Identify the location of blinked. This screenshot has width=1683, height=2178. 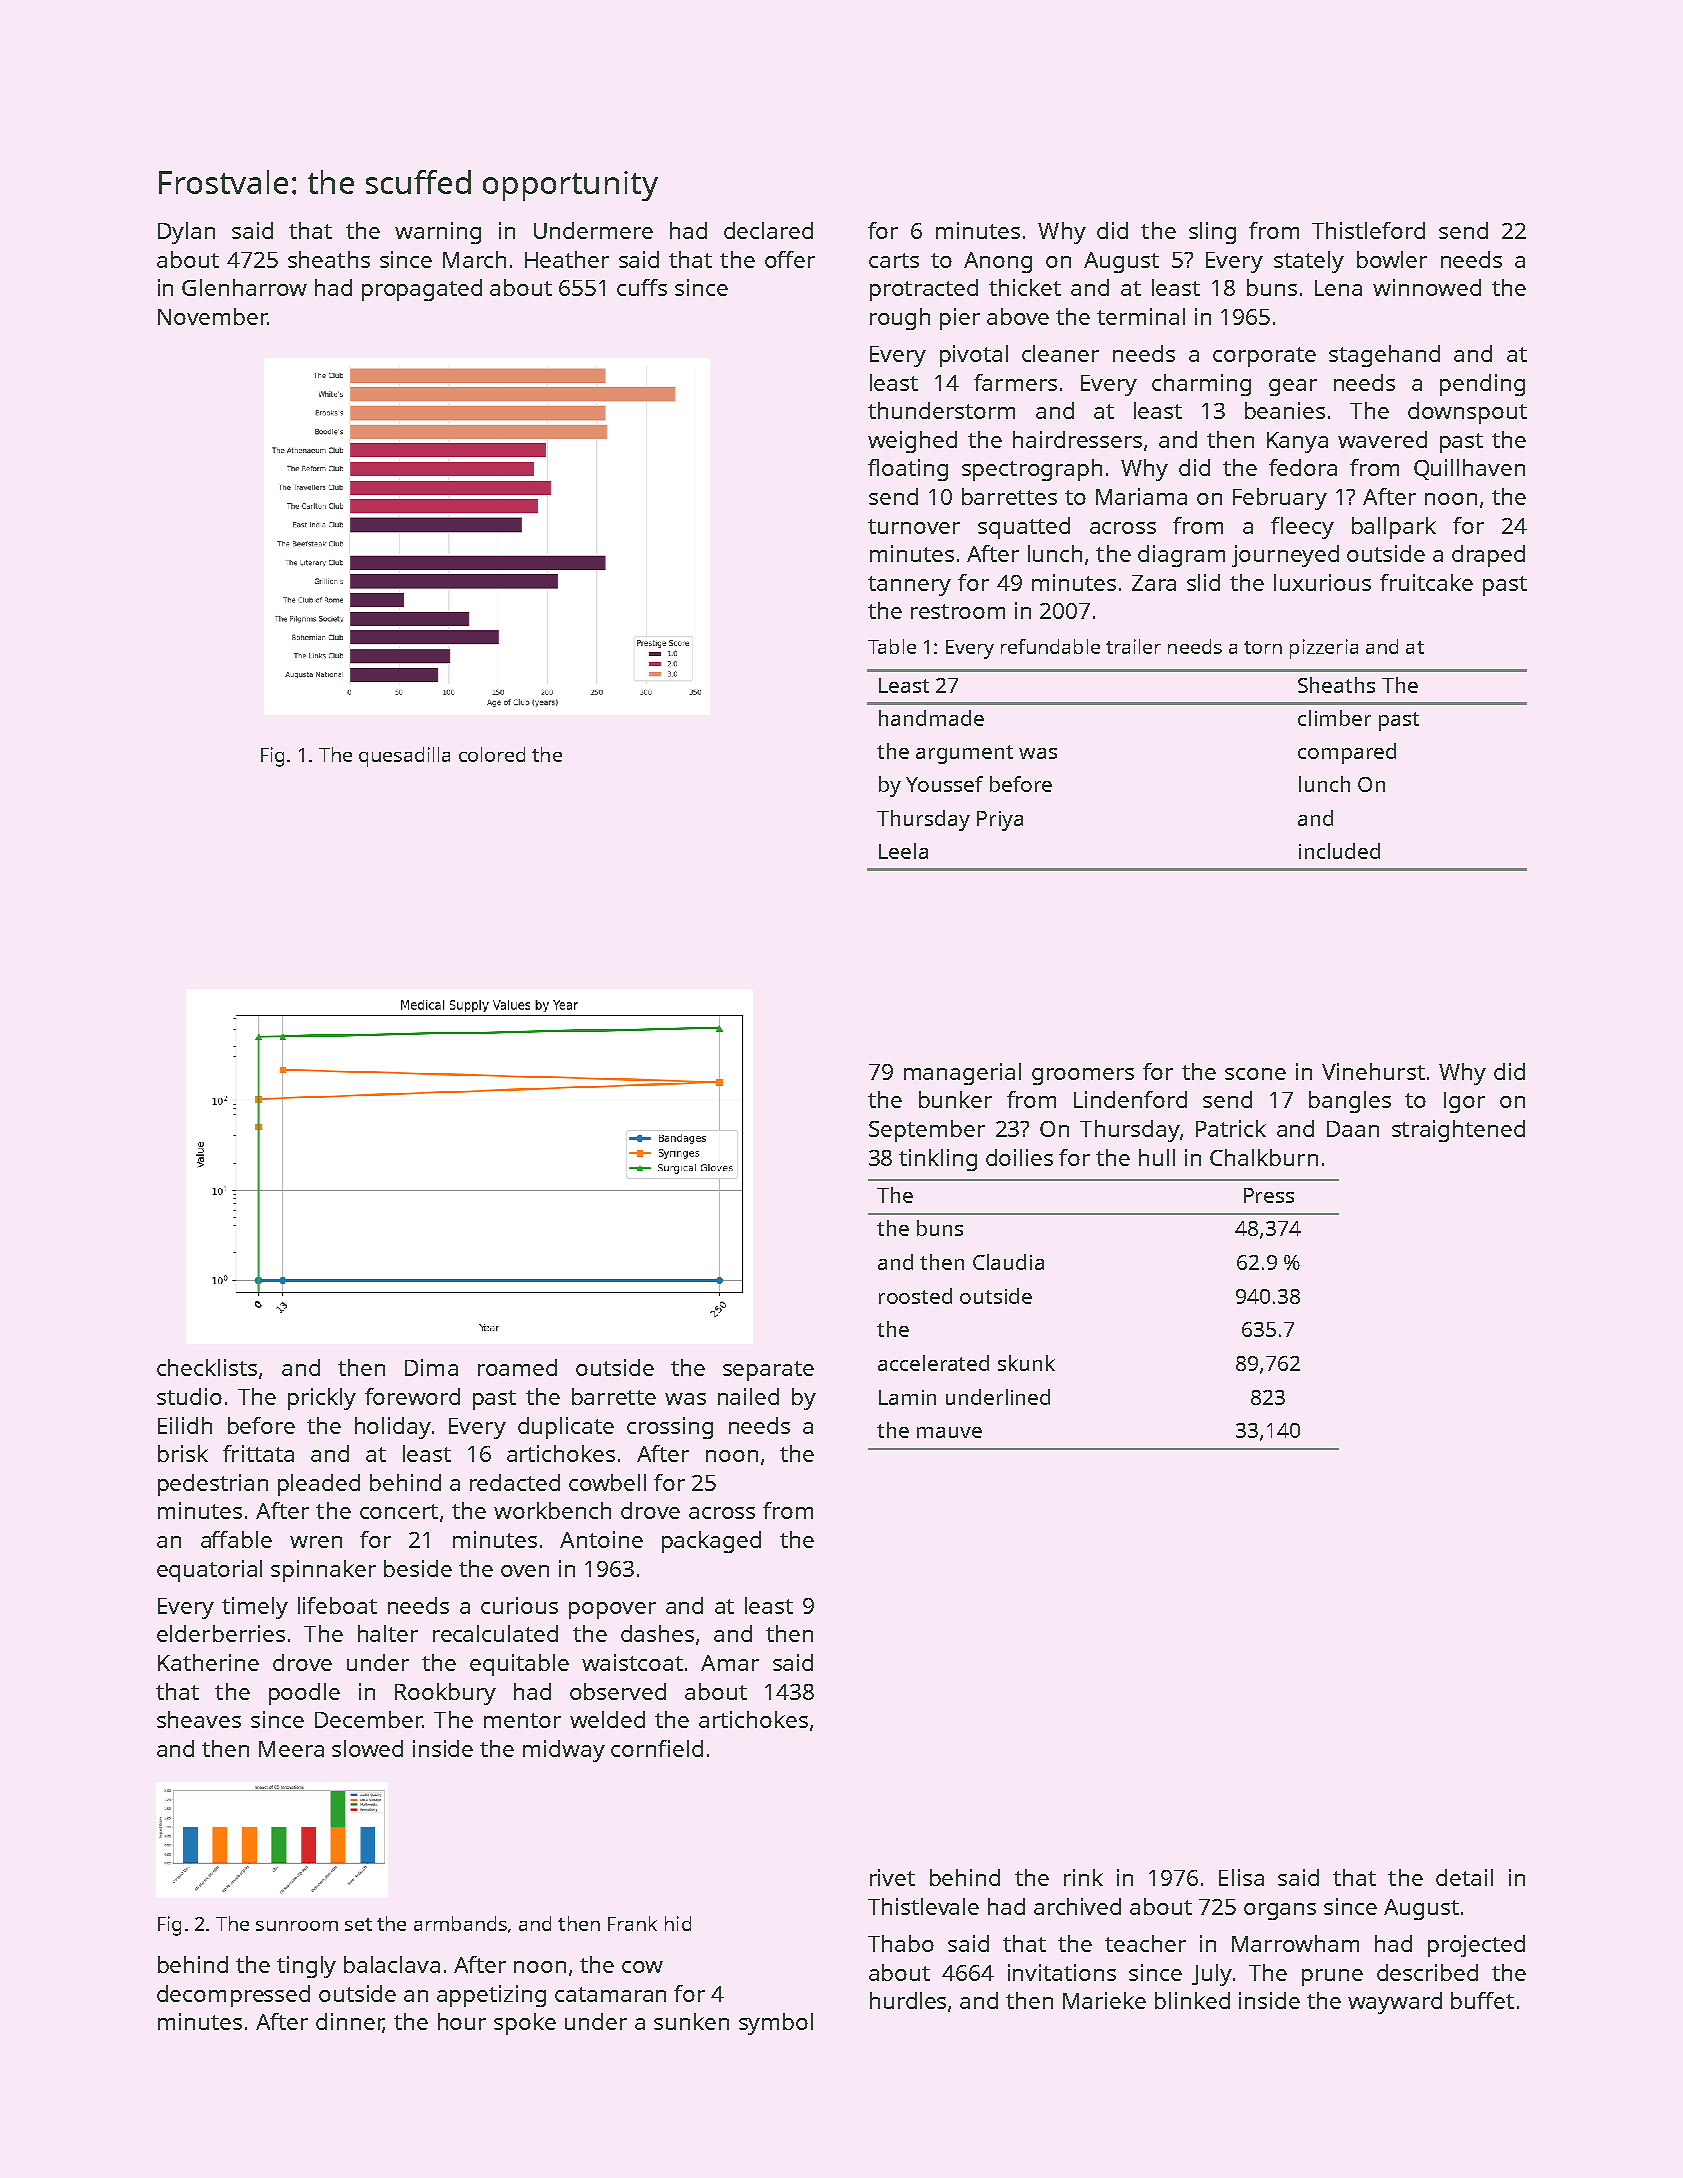
(1192, 2000).
